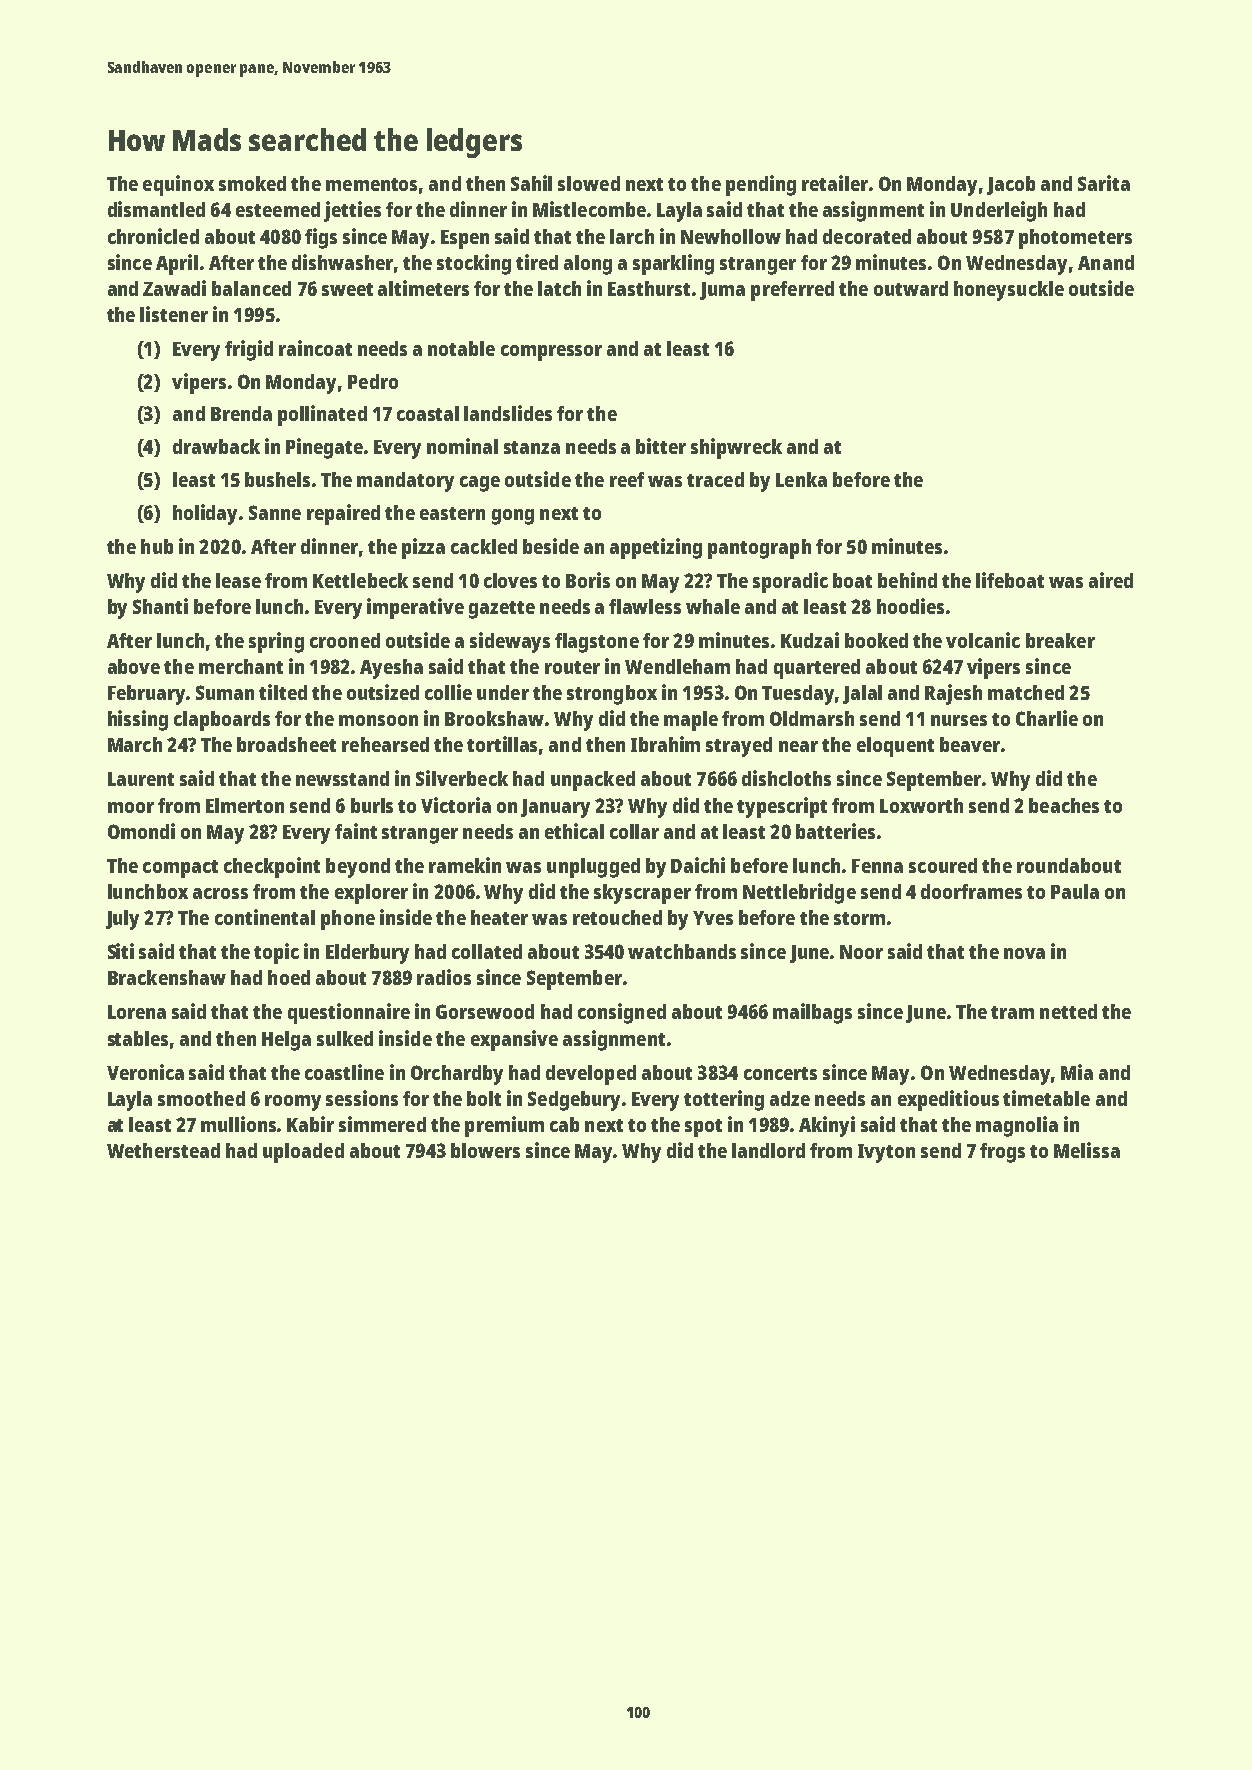 This screenshot has height=1770, width=1252. I want to click on breaker, so click(1060, 640).
